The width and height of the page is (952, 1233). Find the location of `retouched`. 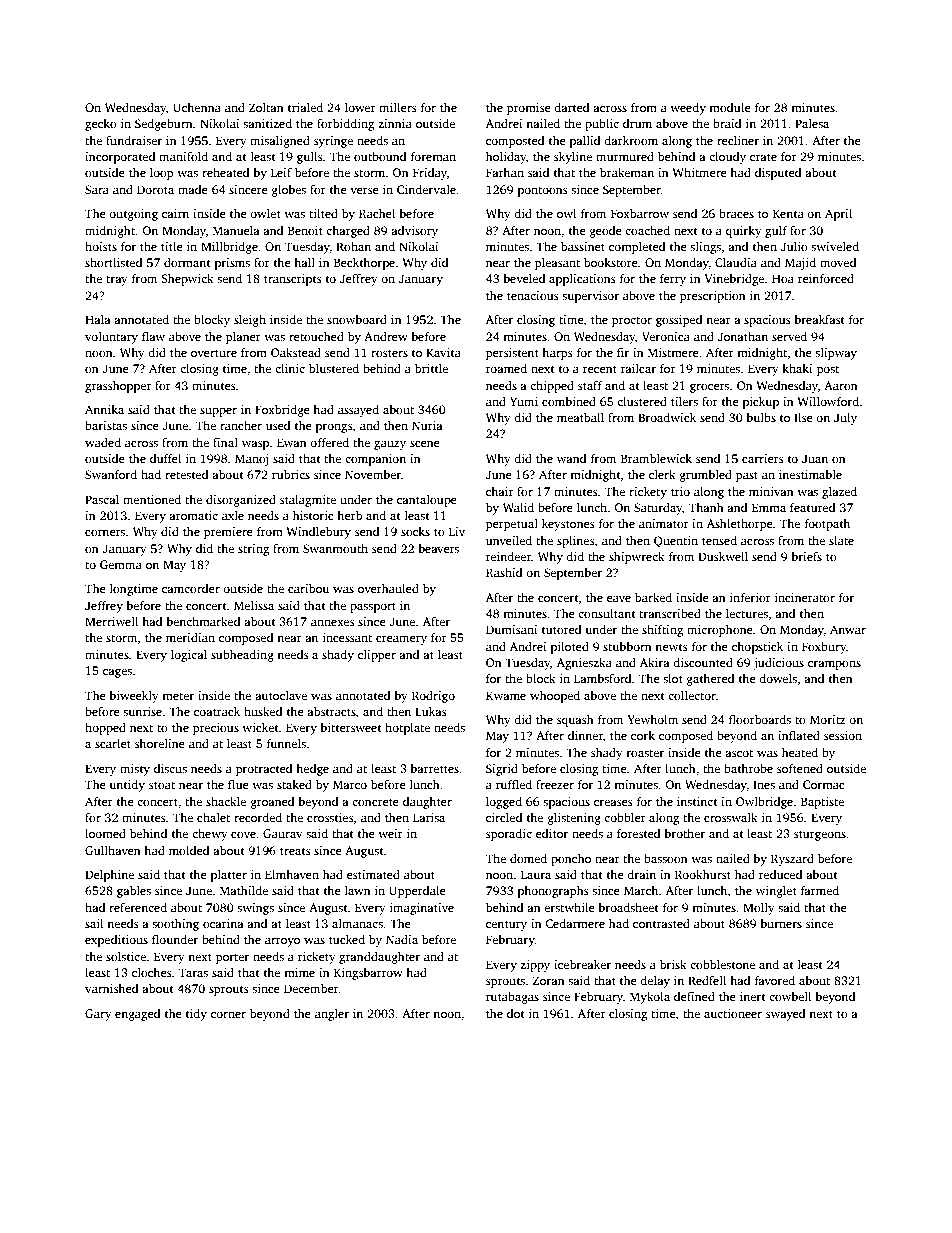

retouched is located at coordinates (316, 336).
